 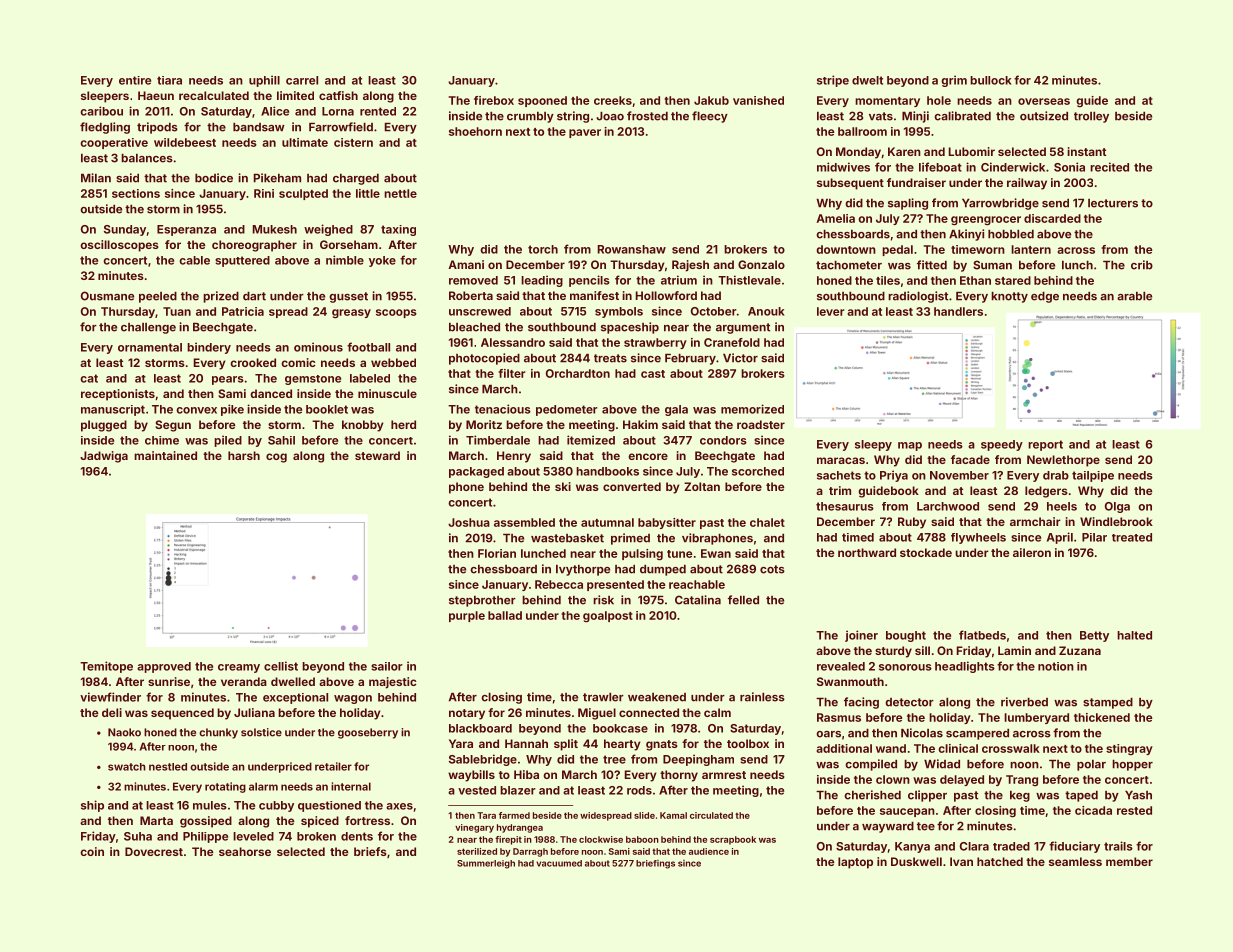 What do you see at coordinates (1036, 718) in the page?
I see `lumberyard` at bounding box center [1036, 718].
